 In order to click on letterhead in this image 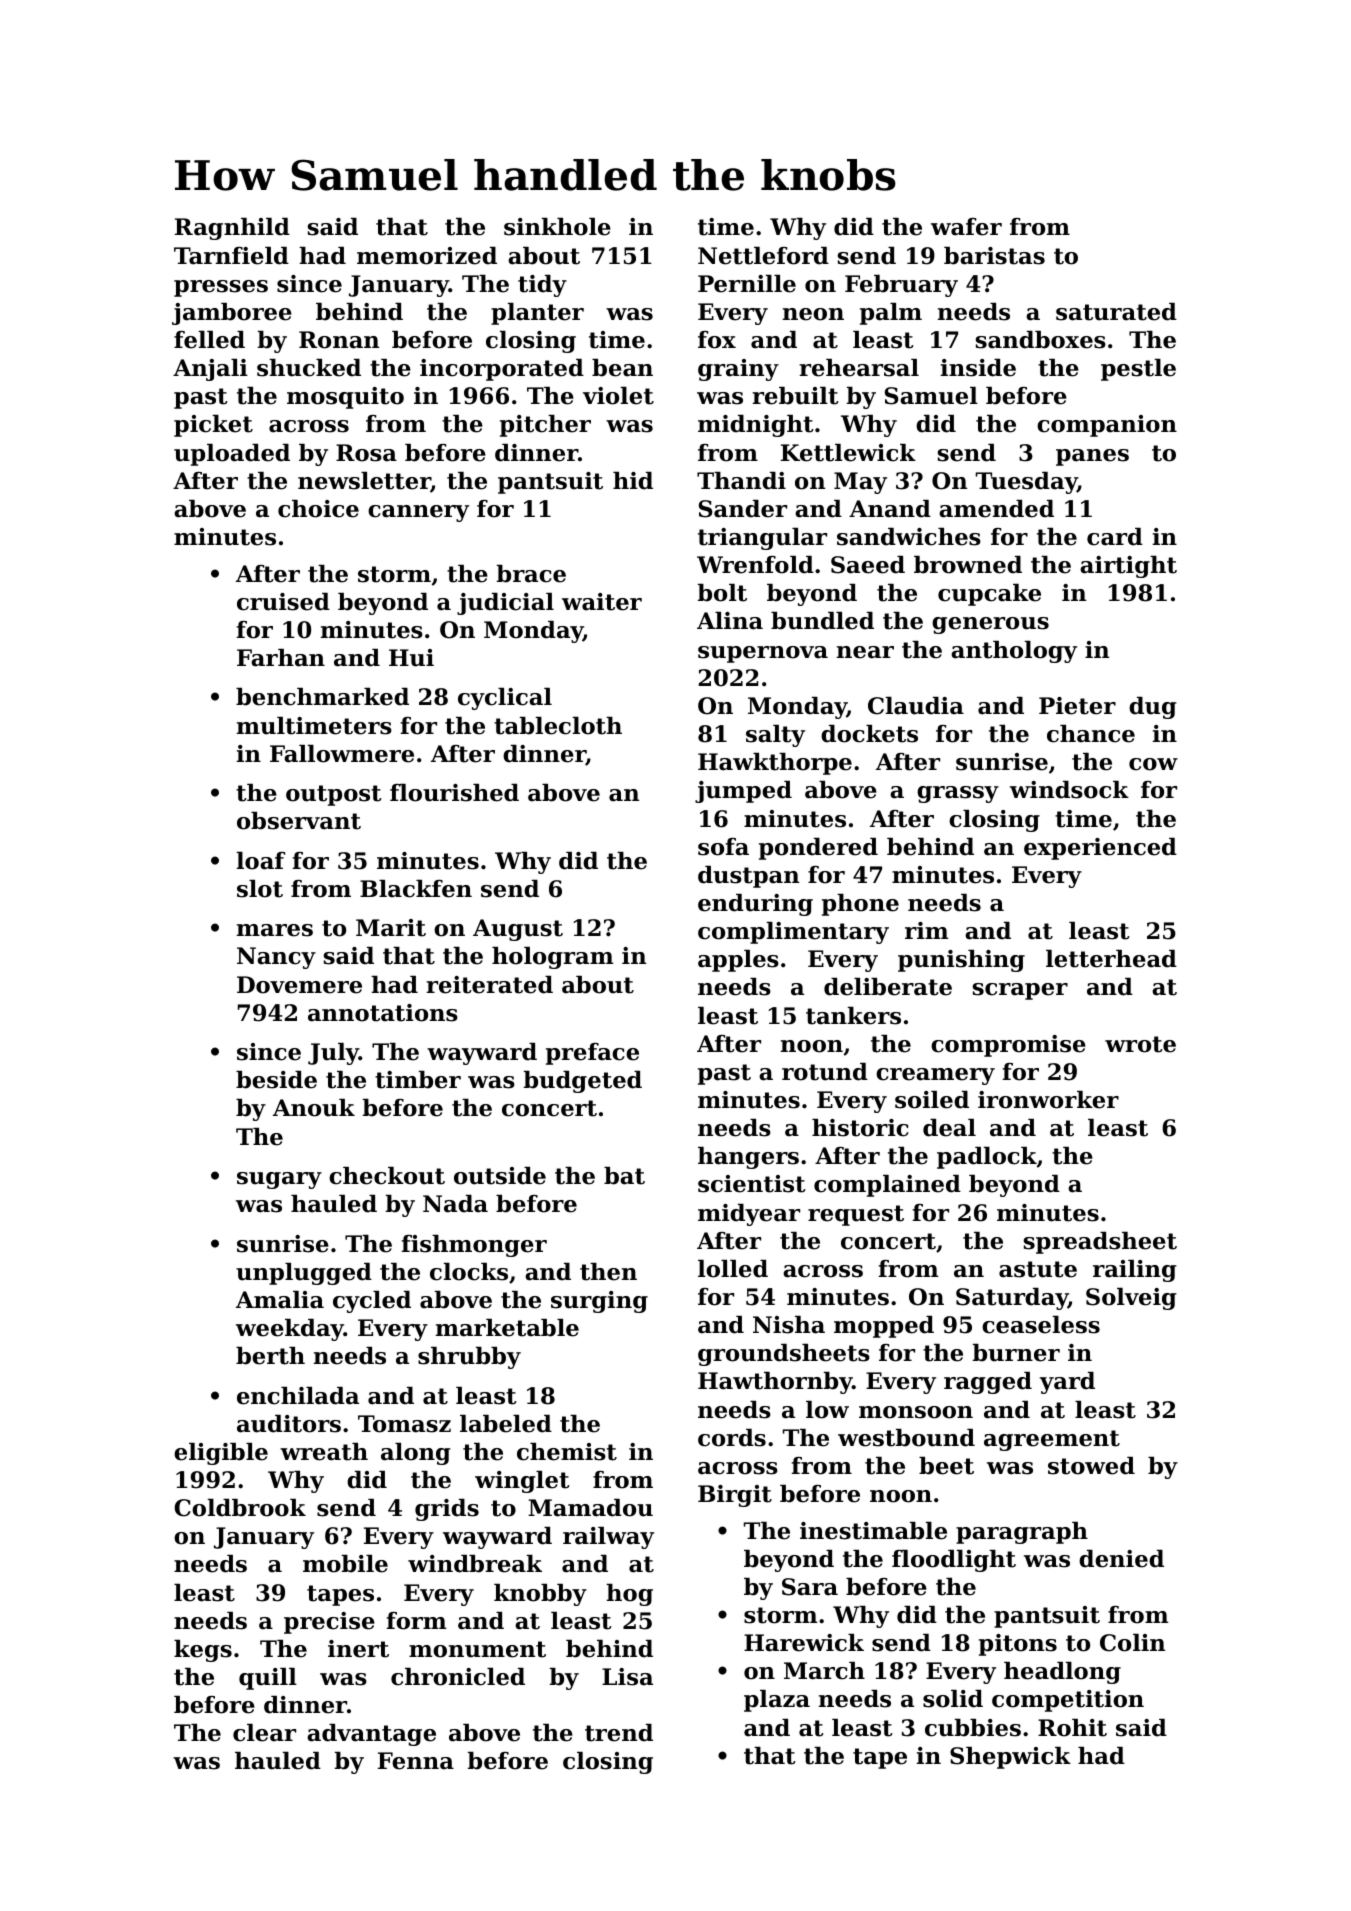, I will do `click(1111, 959)`.
